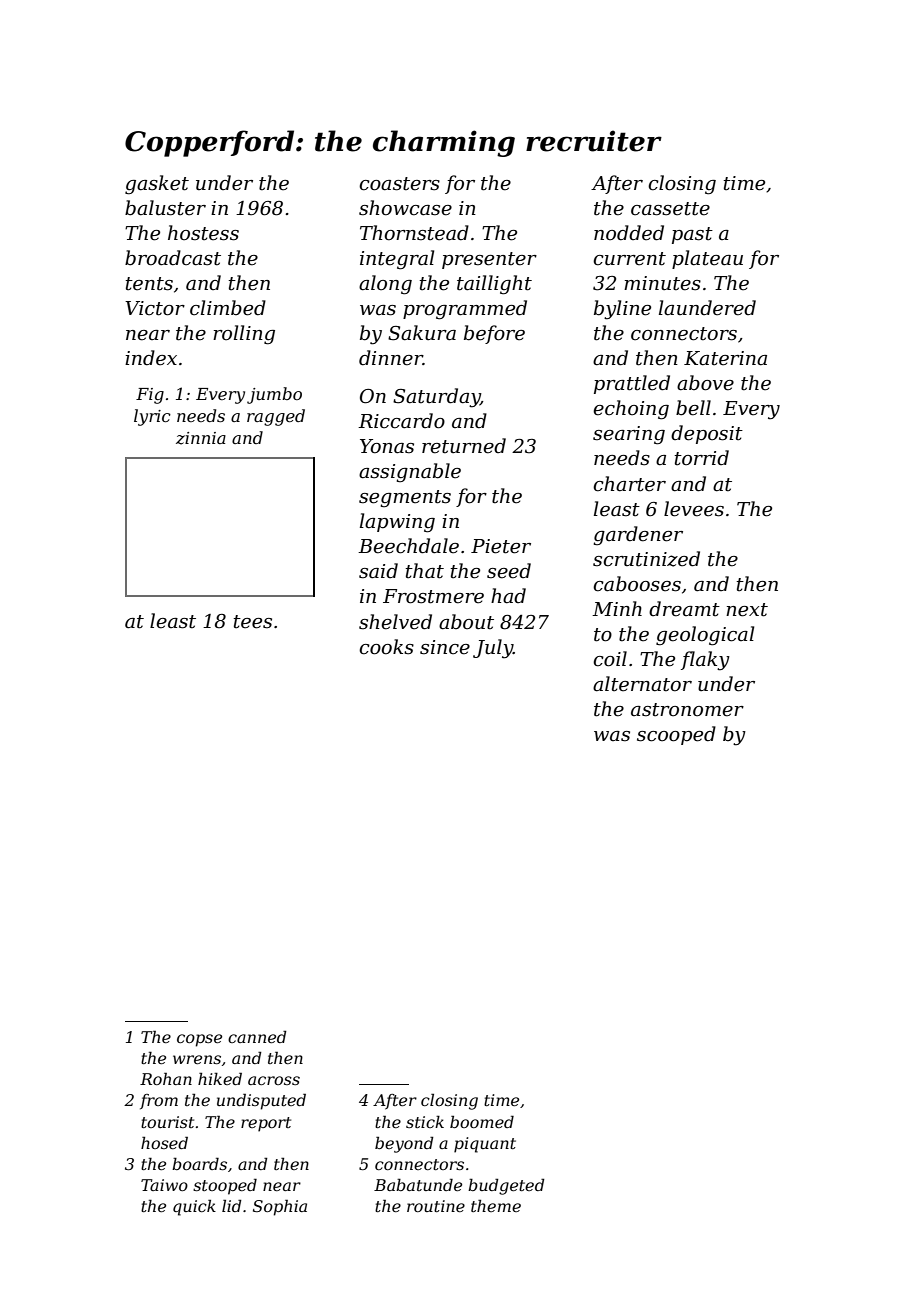 This page has width=908, height=1316. I want to click on tees, so click(252, 622).
